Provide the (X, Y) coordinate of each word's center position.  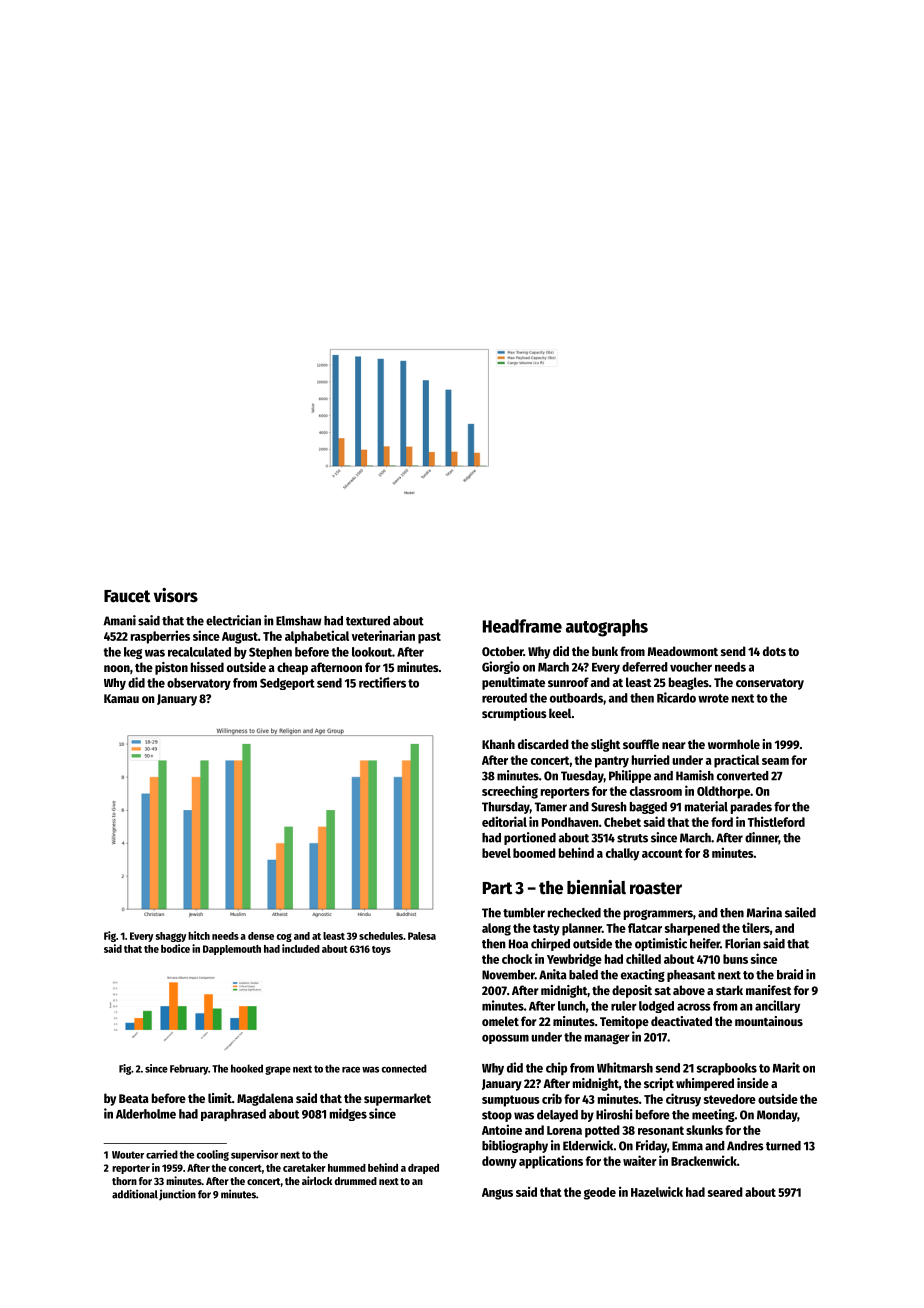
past (429, 638)
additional (135, 1194)
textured (368, 621)
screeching (510, 792)
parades (751, 808)
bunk (605, 651)
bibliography (515, 1146)
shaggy (171, 937)
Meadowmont (683, 651)
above (689, 990)
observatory (199, 684)
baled (583, 975)
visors (176, 595)
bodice (175, 948)
